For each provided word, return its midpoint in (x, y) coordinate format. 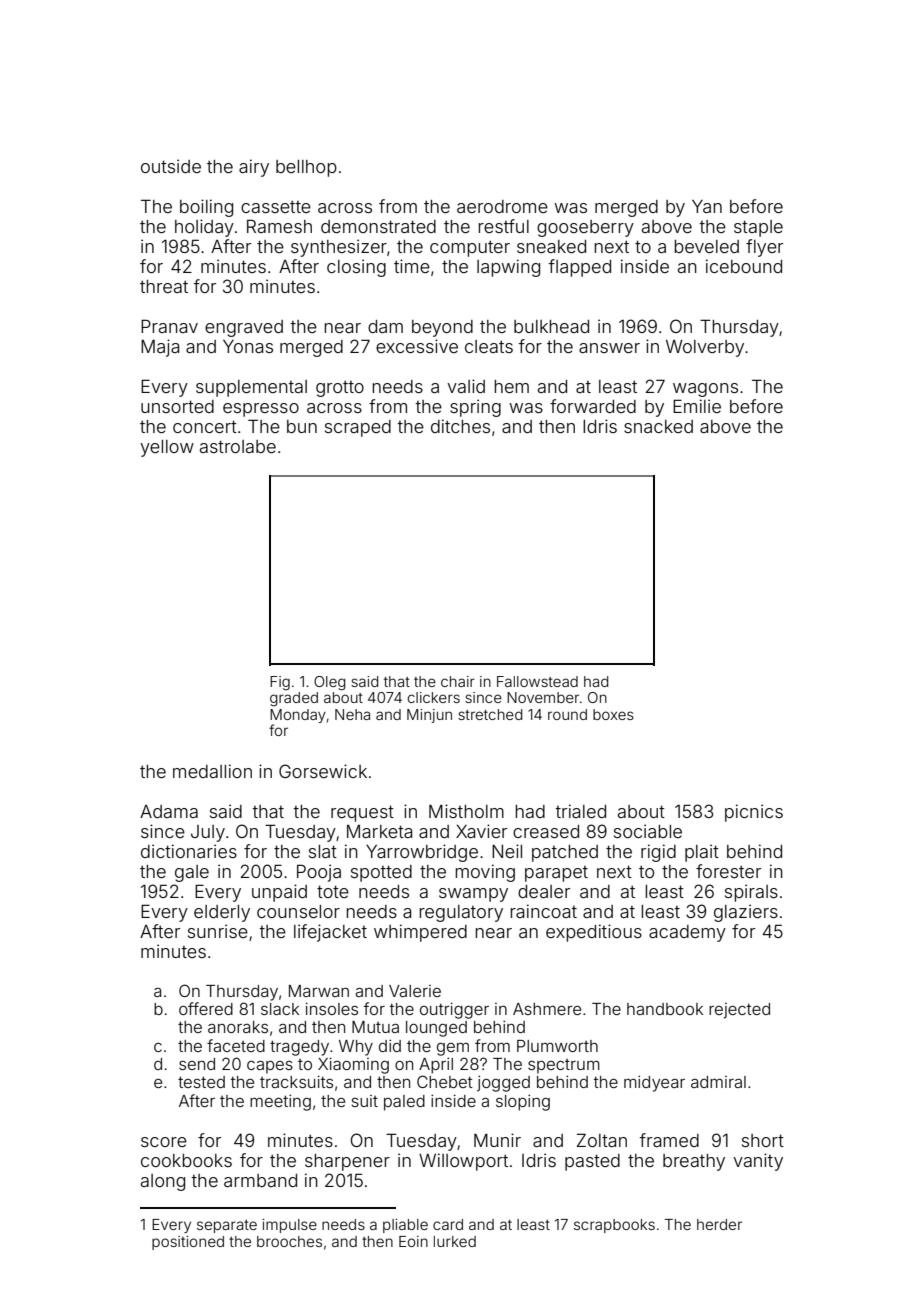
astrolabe (238, 446)
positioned (188, 1243)
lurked (455, 1241)
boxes (613, 714)
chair (458, 681)
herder (719, 1224)
